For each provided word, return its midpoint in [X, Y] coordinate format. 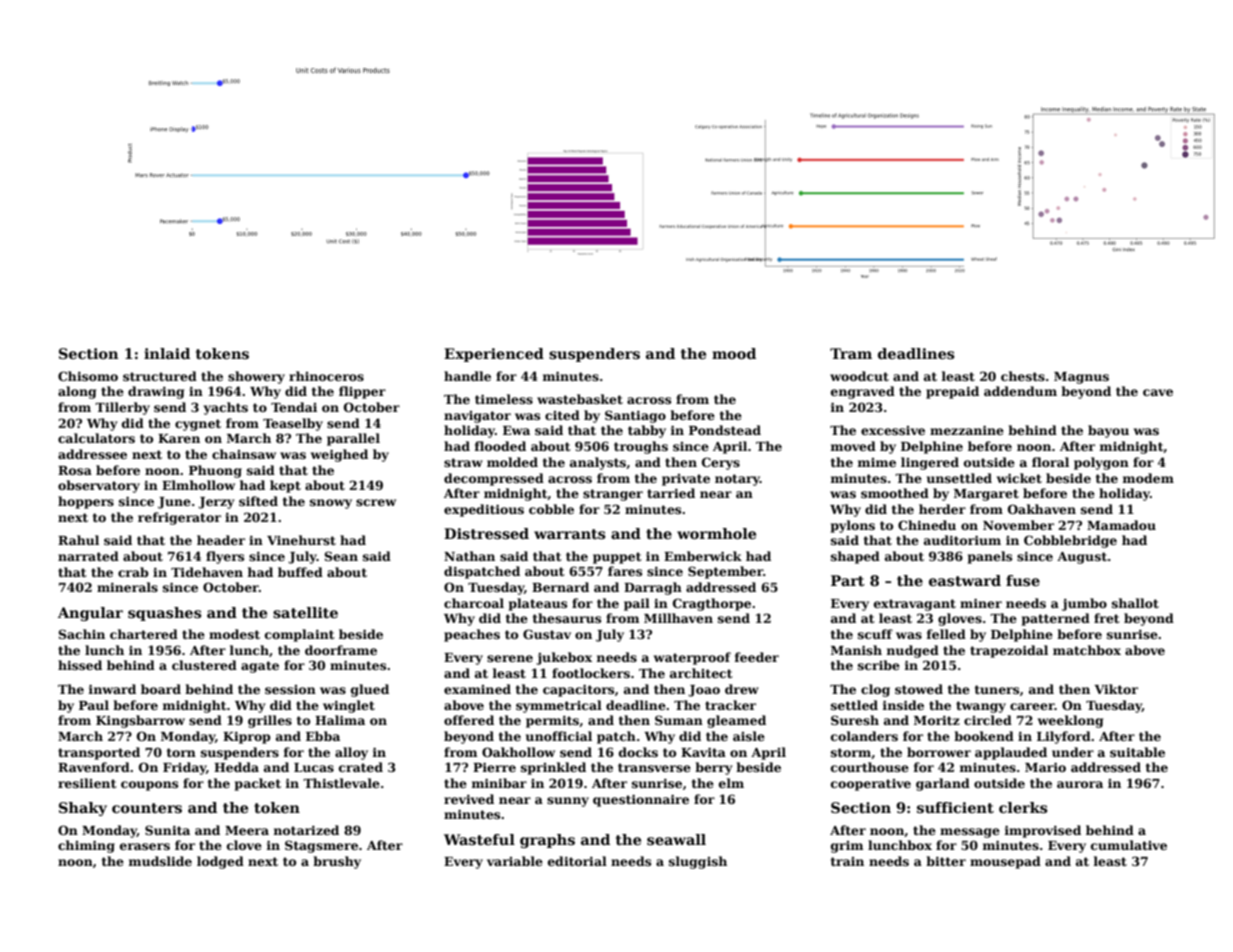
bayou [1108, 431]
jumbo [1084, 604]
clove [244, 845]
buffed [300, 572]
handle [467, 376]
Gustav [547, 634]
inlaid [167, 353]
